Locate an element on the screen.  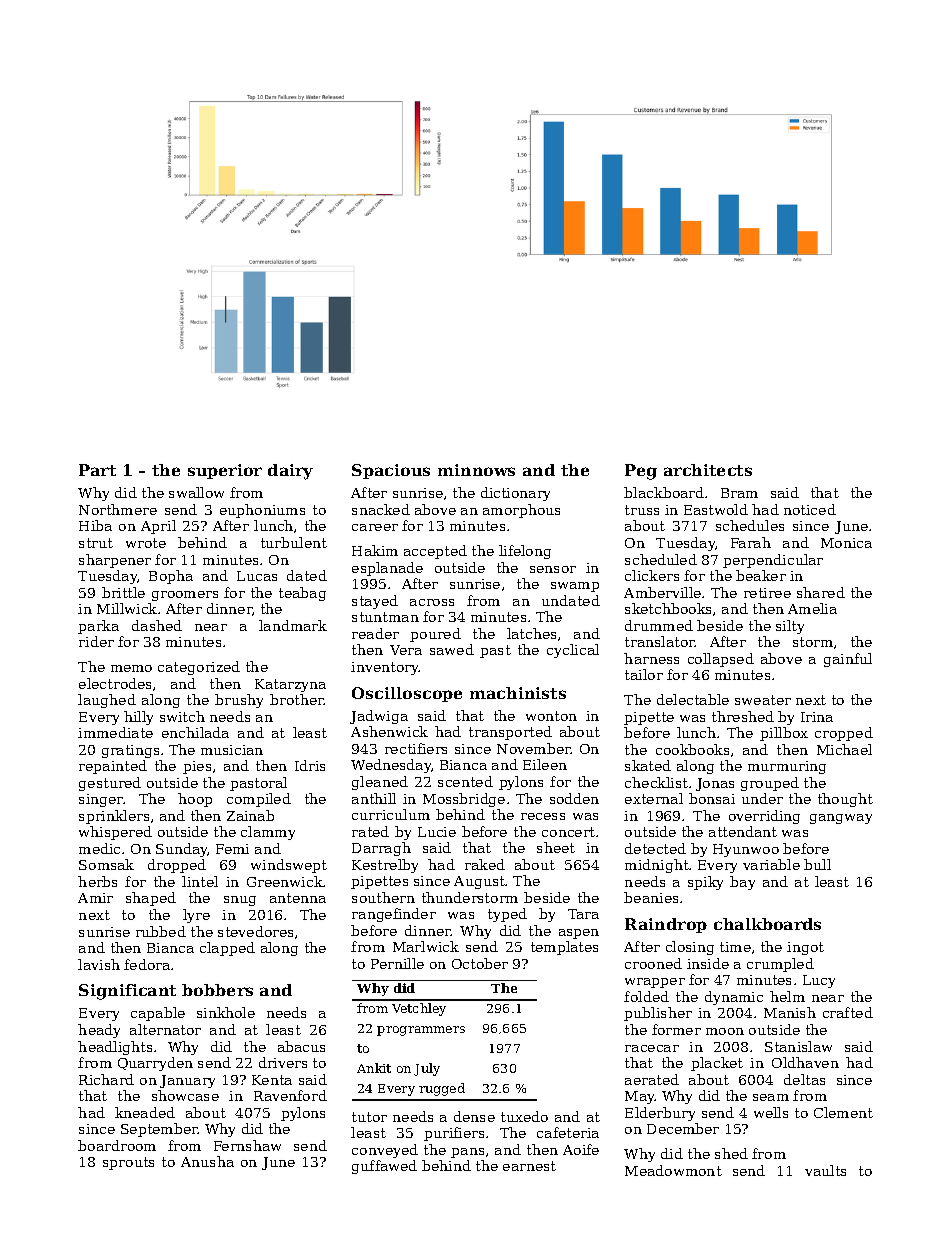
recess is located at coordinates (543, 816).
